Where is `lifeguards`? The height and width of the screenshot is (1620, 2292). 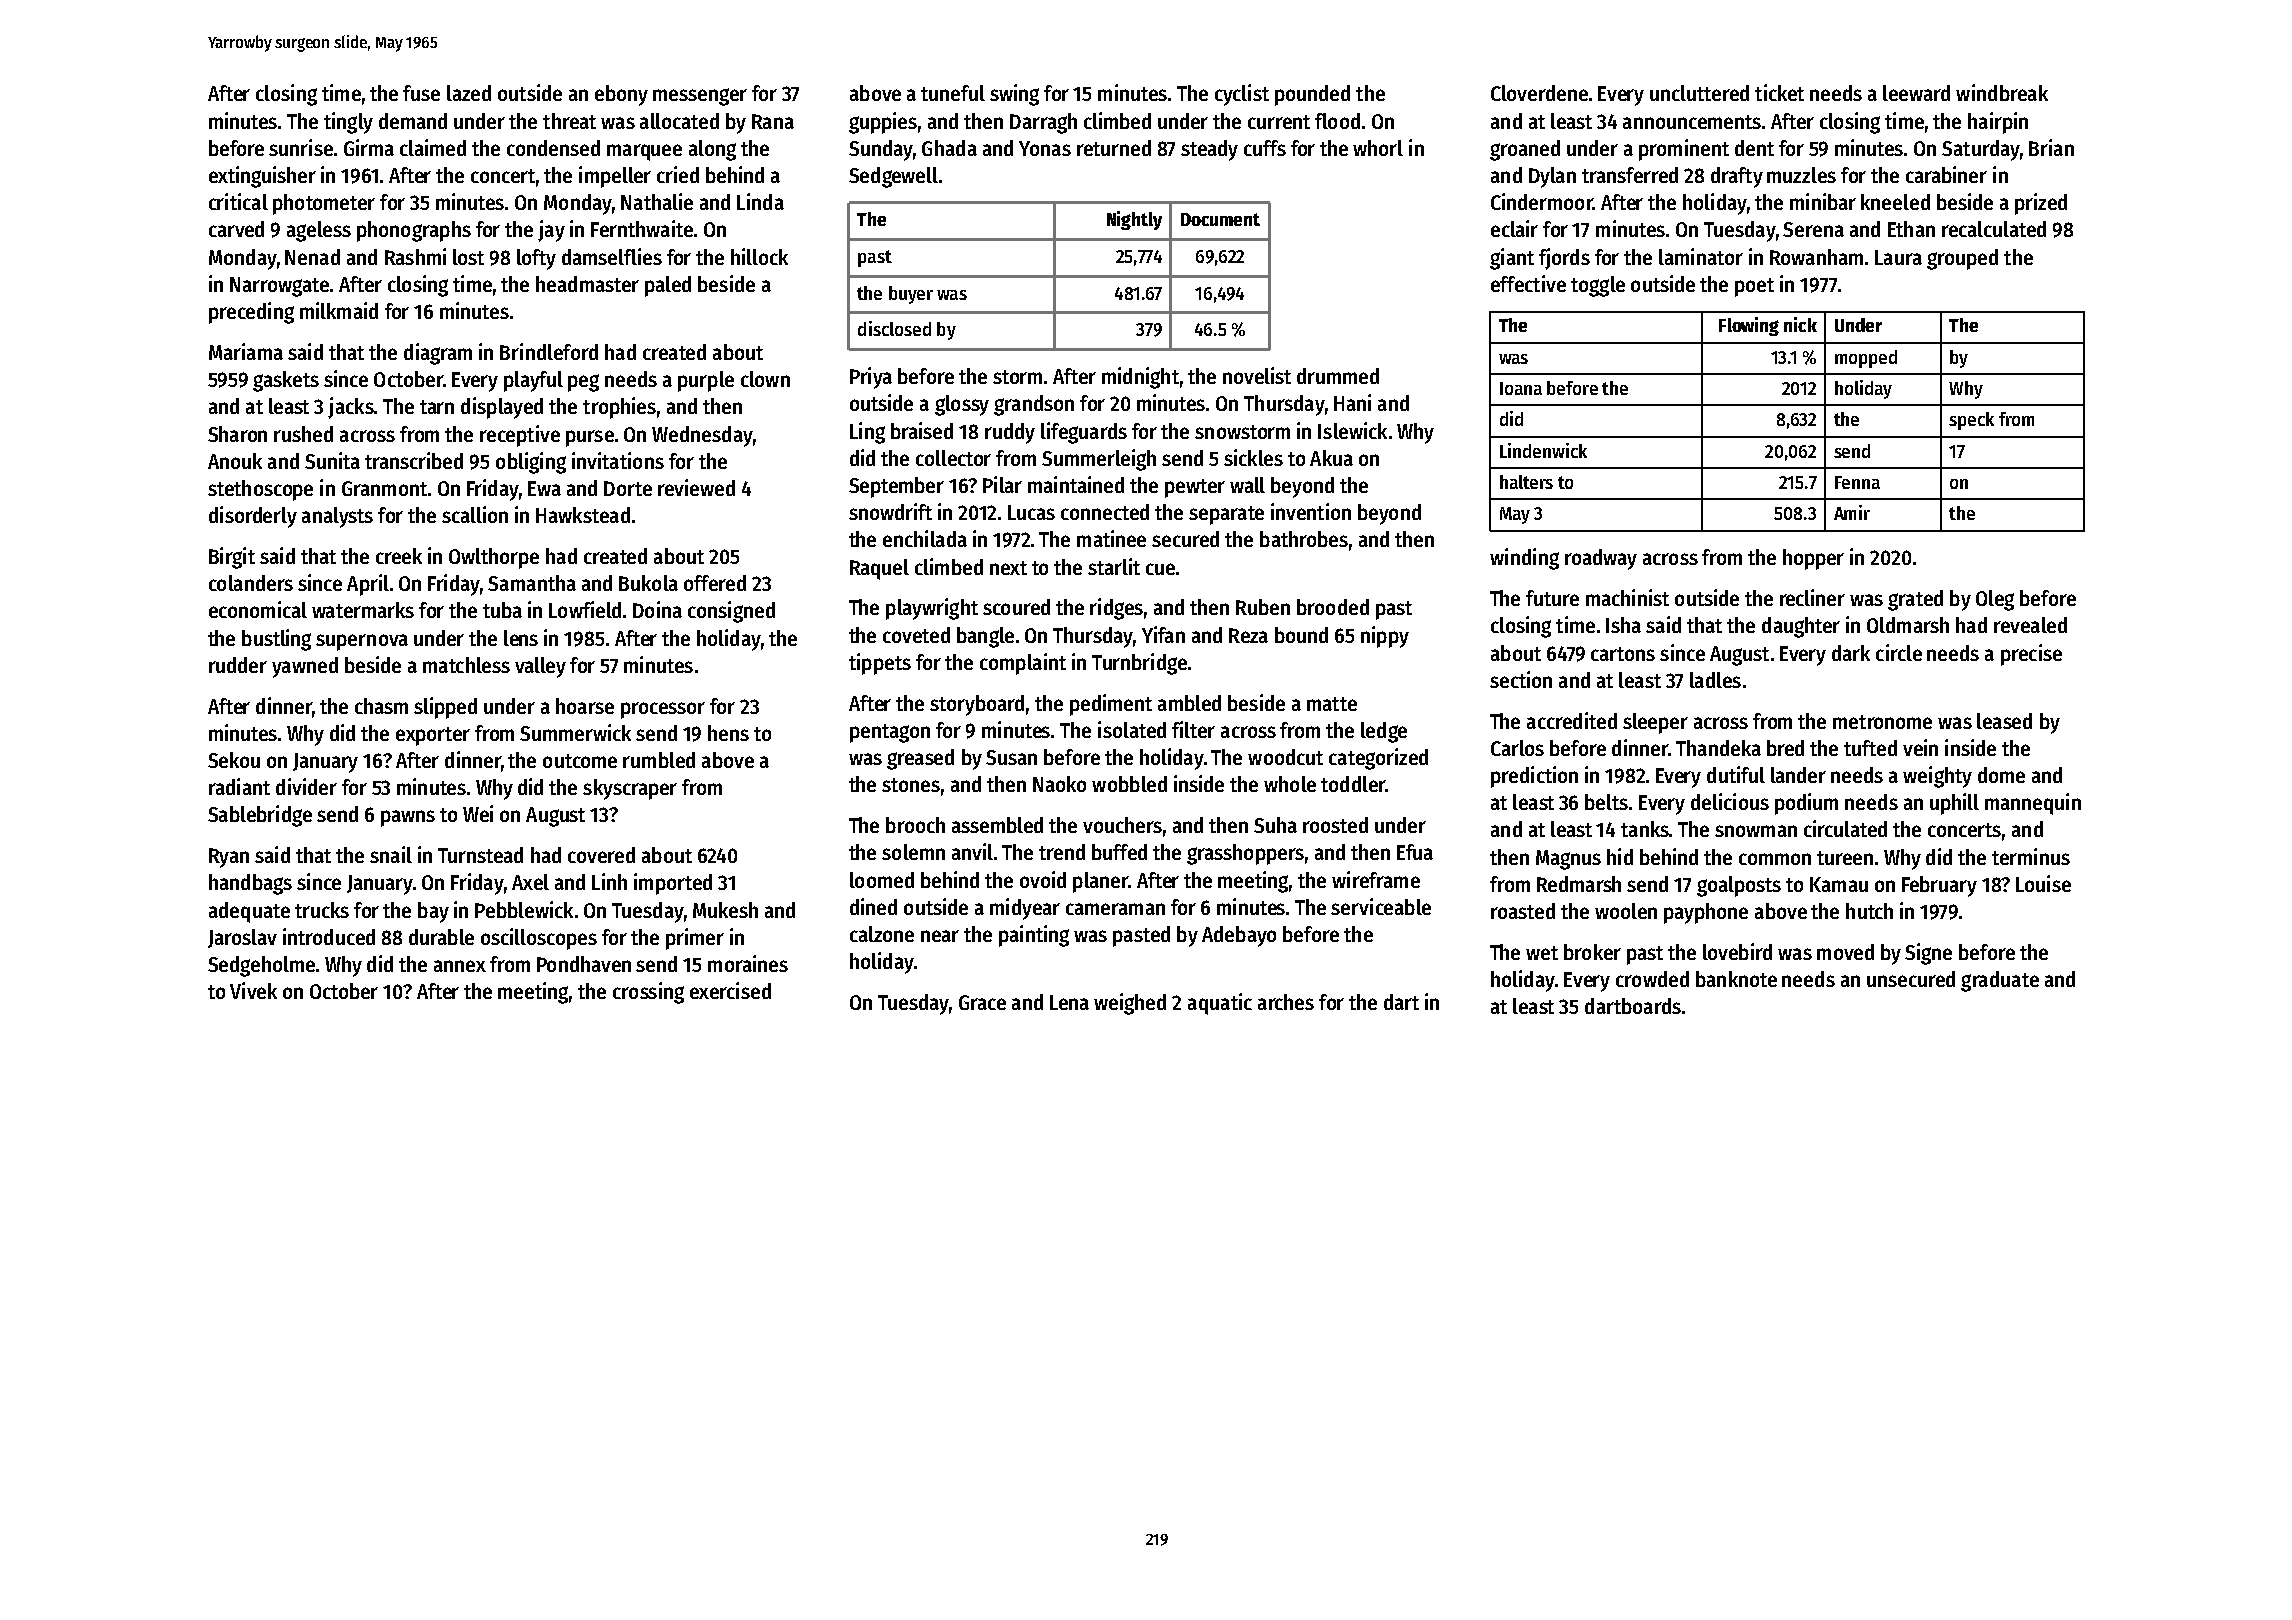
lifeguards is located at coordinates (1084, 433).
